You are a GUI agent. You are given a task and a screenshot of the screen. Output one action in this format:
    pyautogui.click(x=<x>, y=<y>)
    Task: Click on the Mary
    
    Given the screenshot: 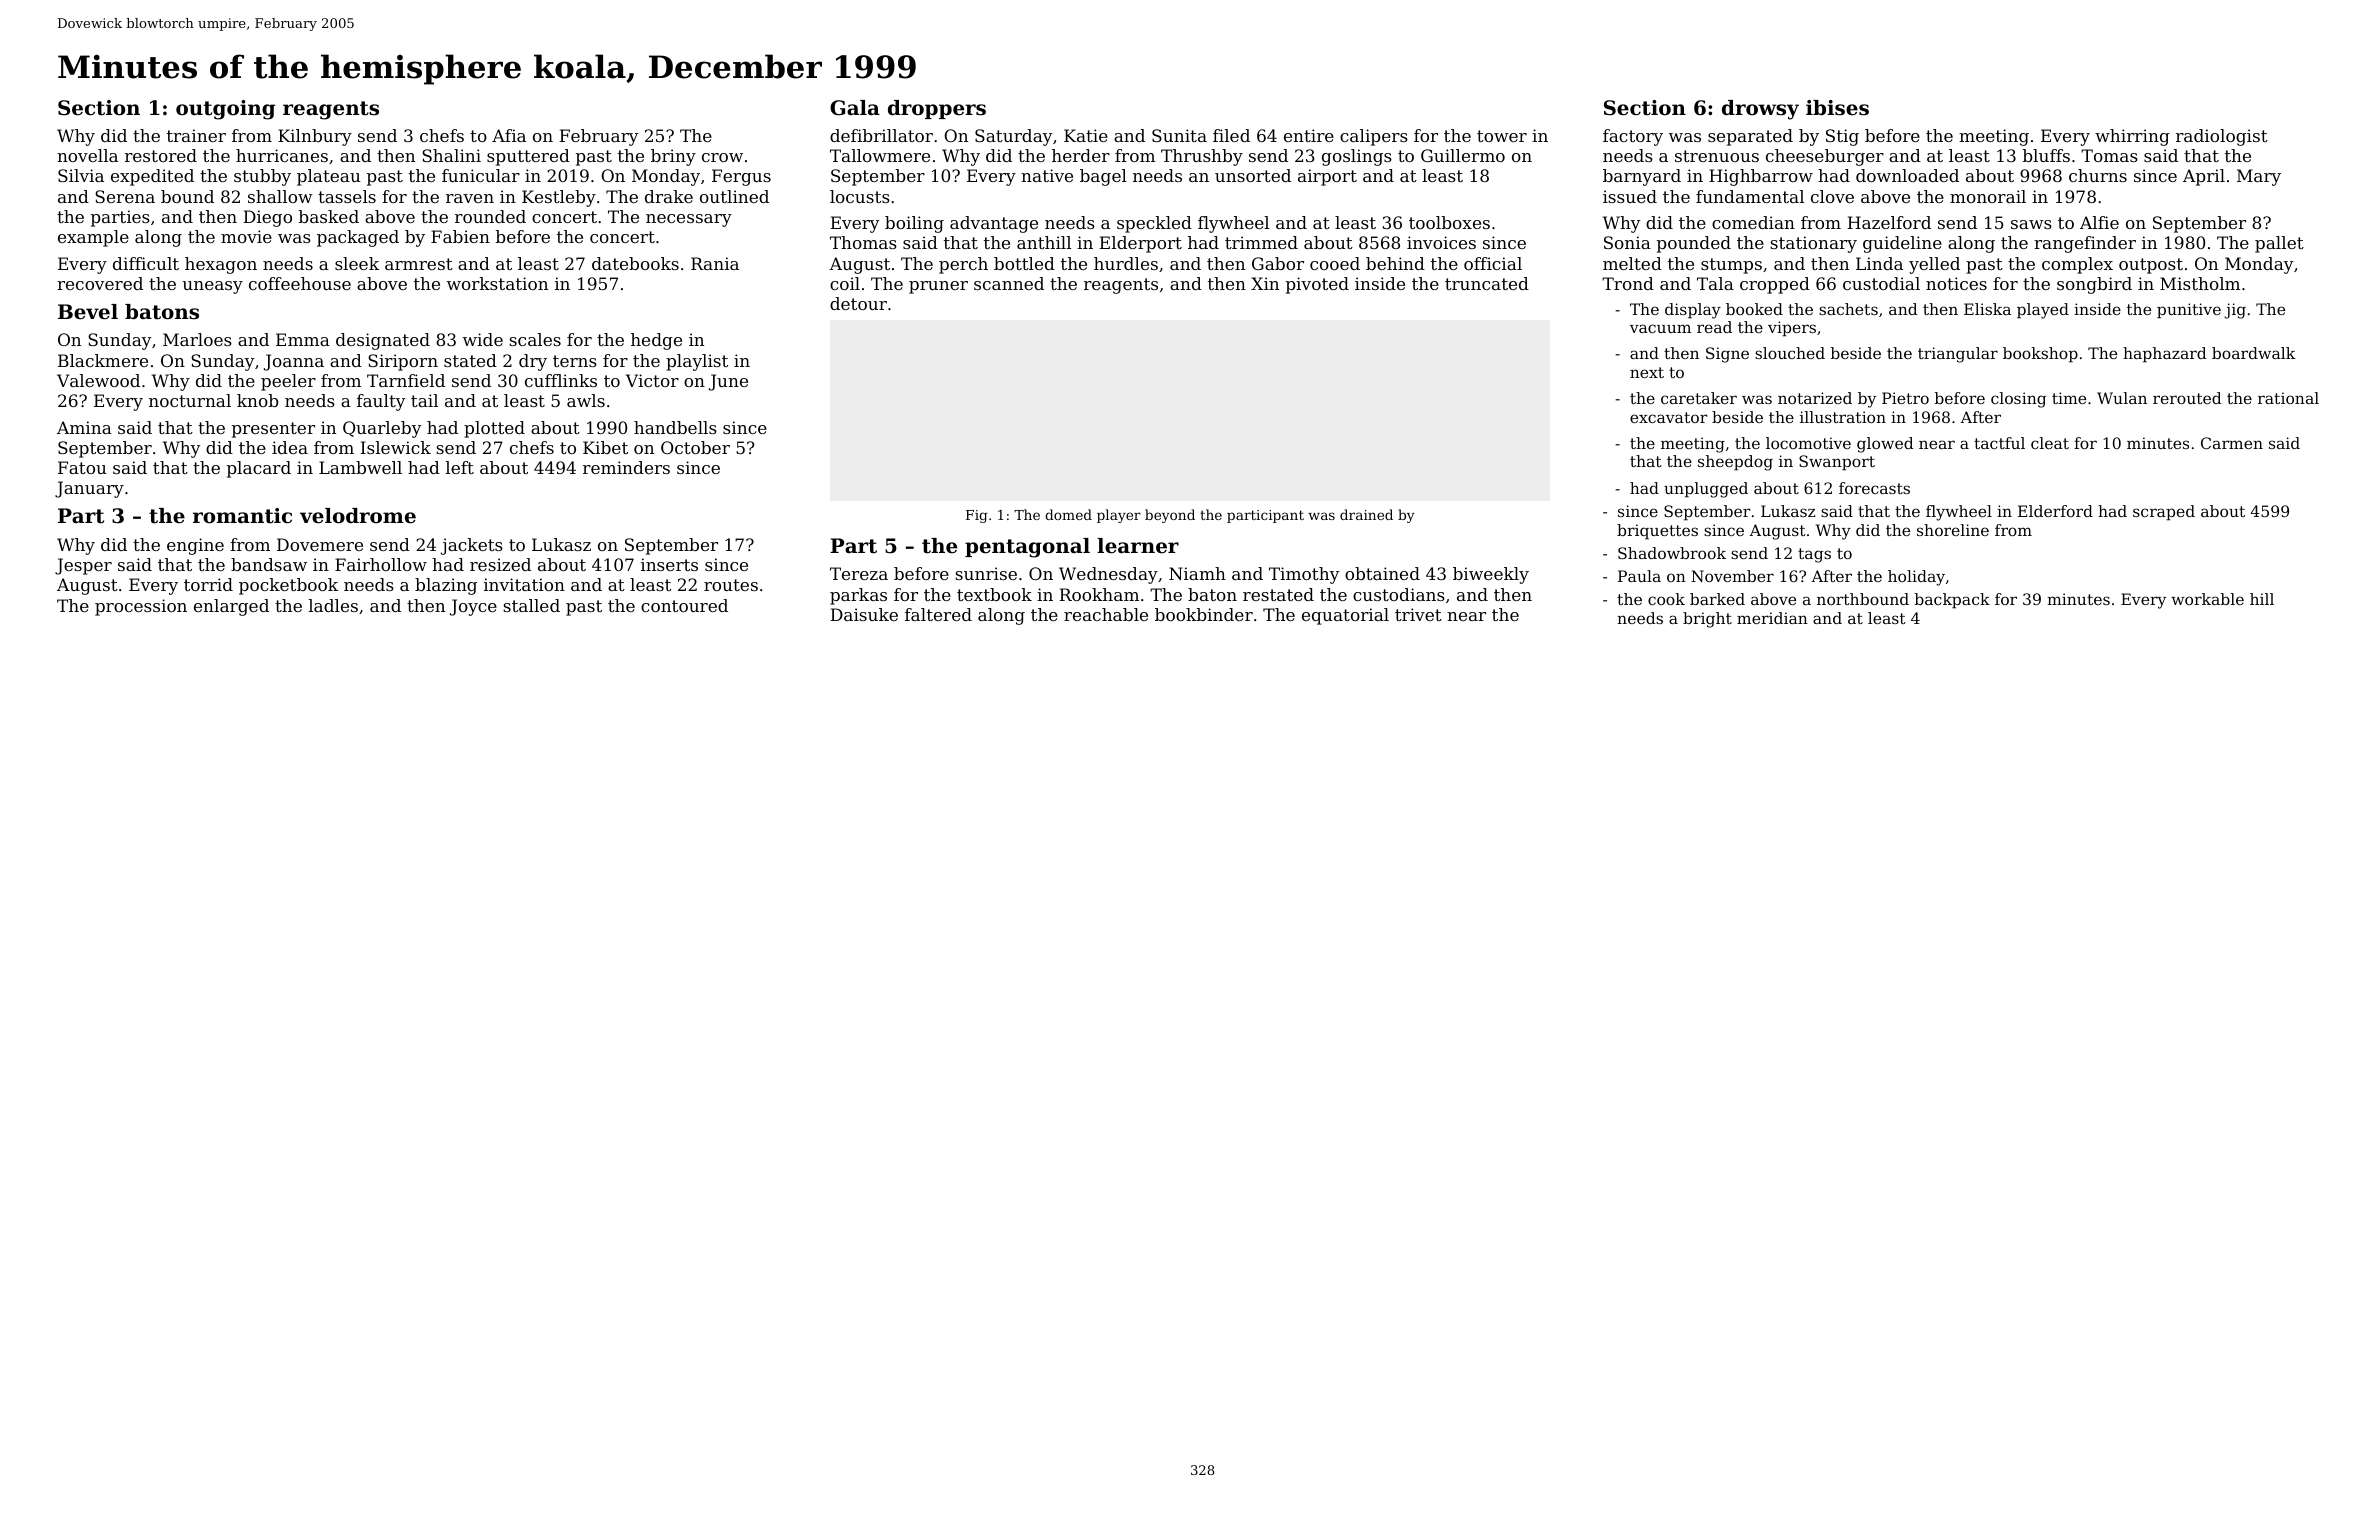 What is the action you would take?
    pyautogui.click(x=2259, y=177)
